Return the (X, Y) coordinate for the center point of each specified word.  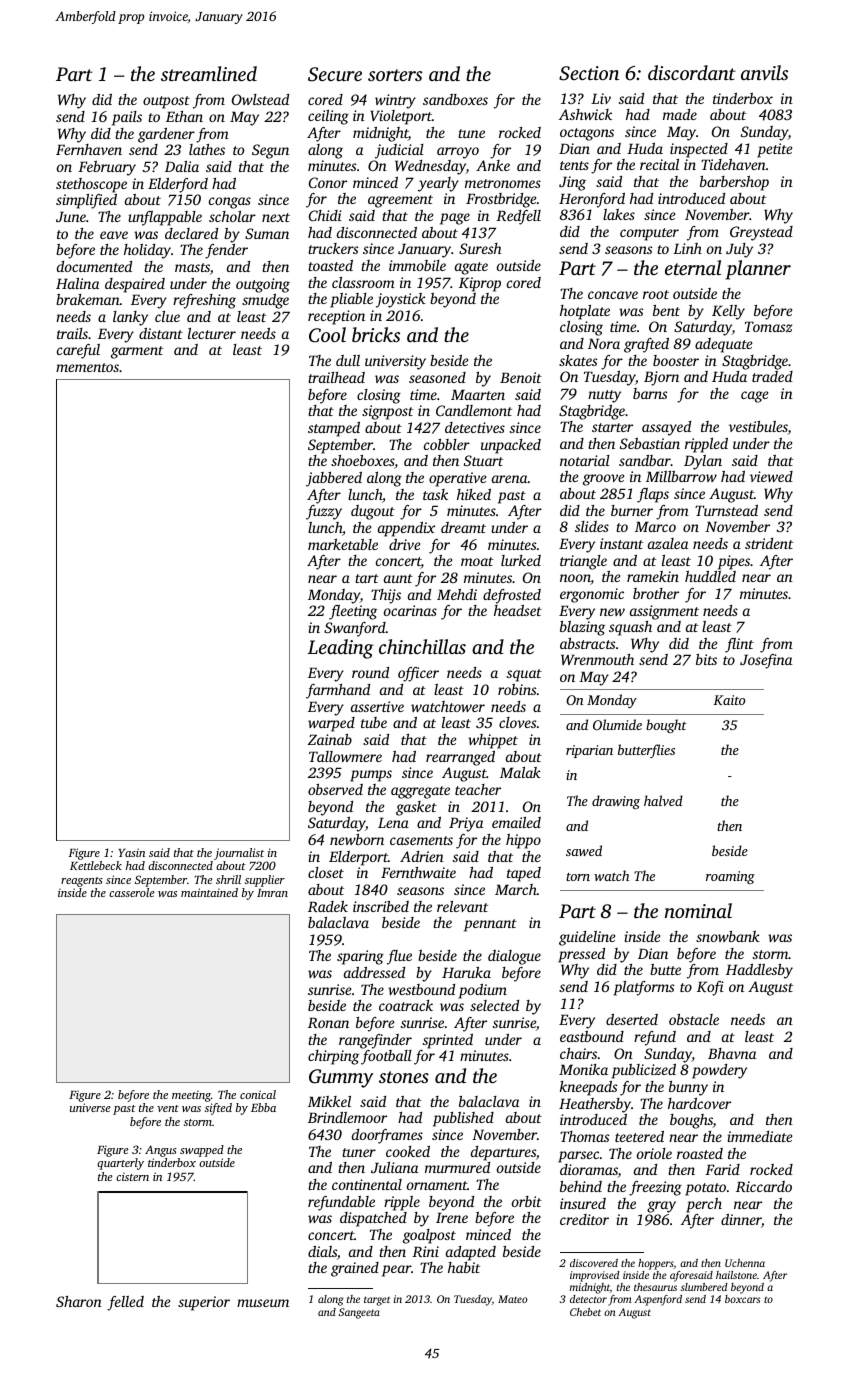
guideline (587, 938)
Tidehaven (733, 164)
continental (367, 1184)
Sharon (79, 1301)
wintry (395, 101)
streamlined (209, 73)
